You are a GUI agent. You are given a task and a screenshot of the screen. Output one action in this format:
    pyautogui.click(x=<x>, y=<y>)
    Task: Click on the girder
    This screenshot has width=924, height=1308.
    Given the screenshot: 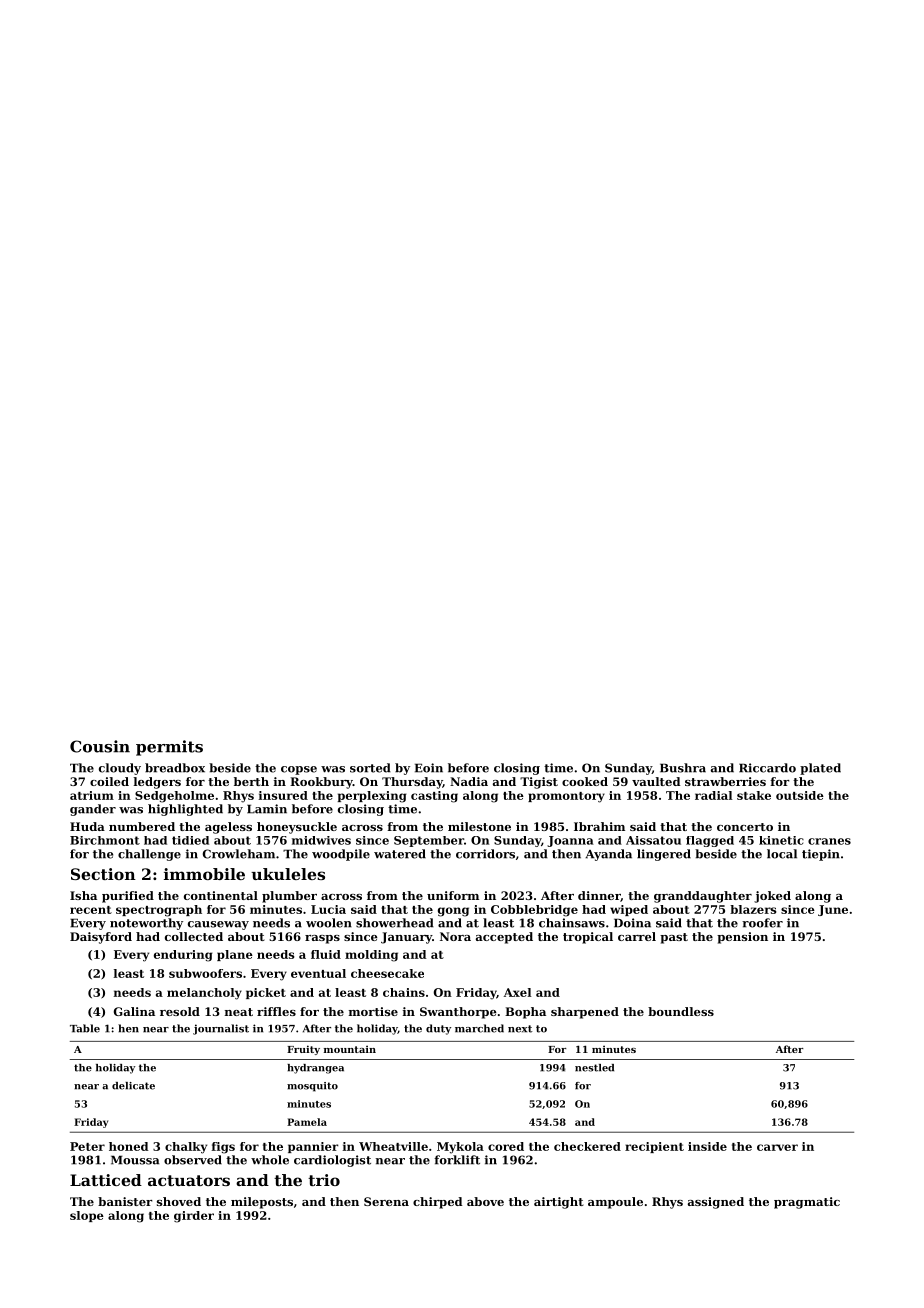 What is the action you would take?
    pyautogui.click(x=194, y=1217)
